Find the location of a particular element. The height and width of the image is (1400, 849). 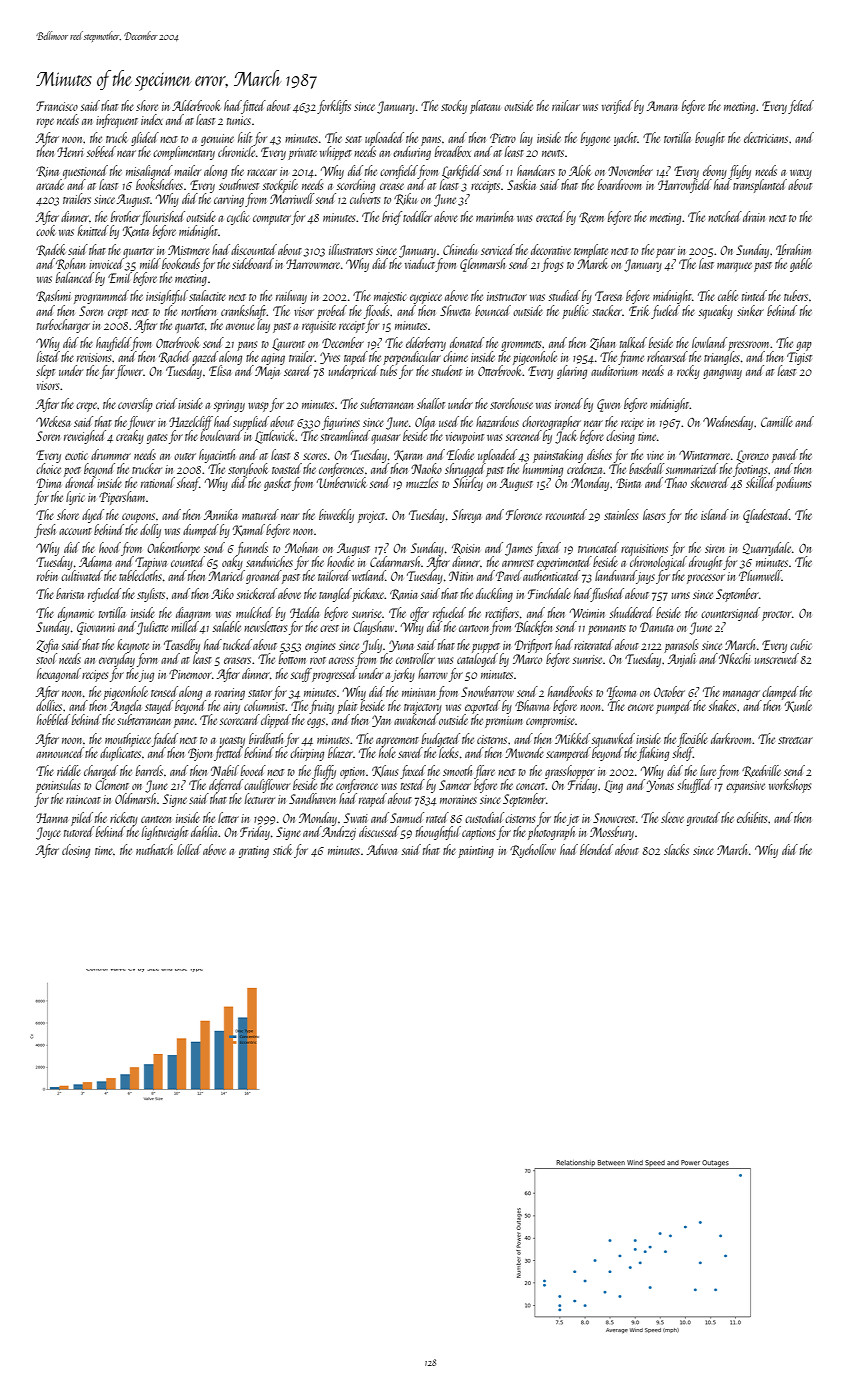

forklifts is located at coordinates (334, 107).
